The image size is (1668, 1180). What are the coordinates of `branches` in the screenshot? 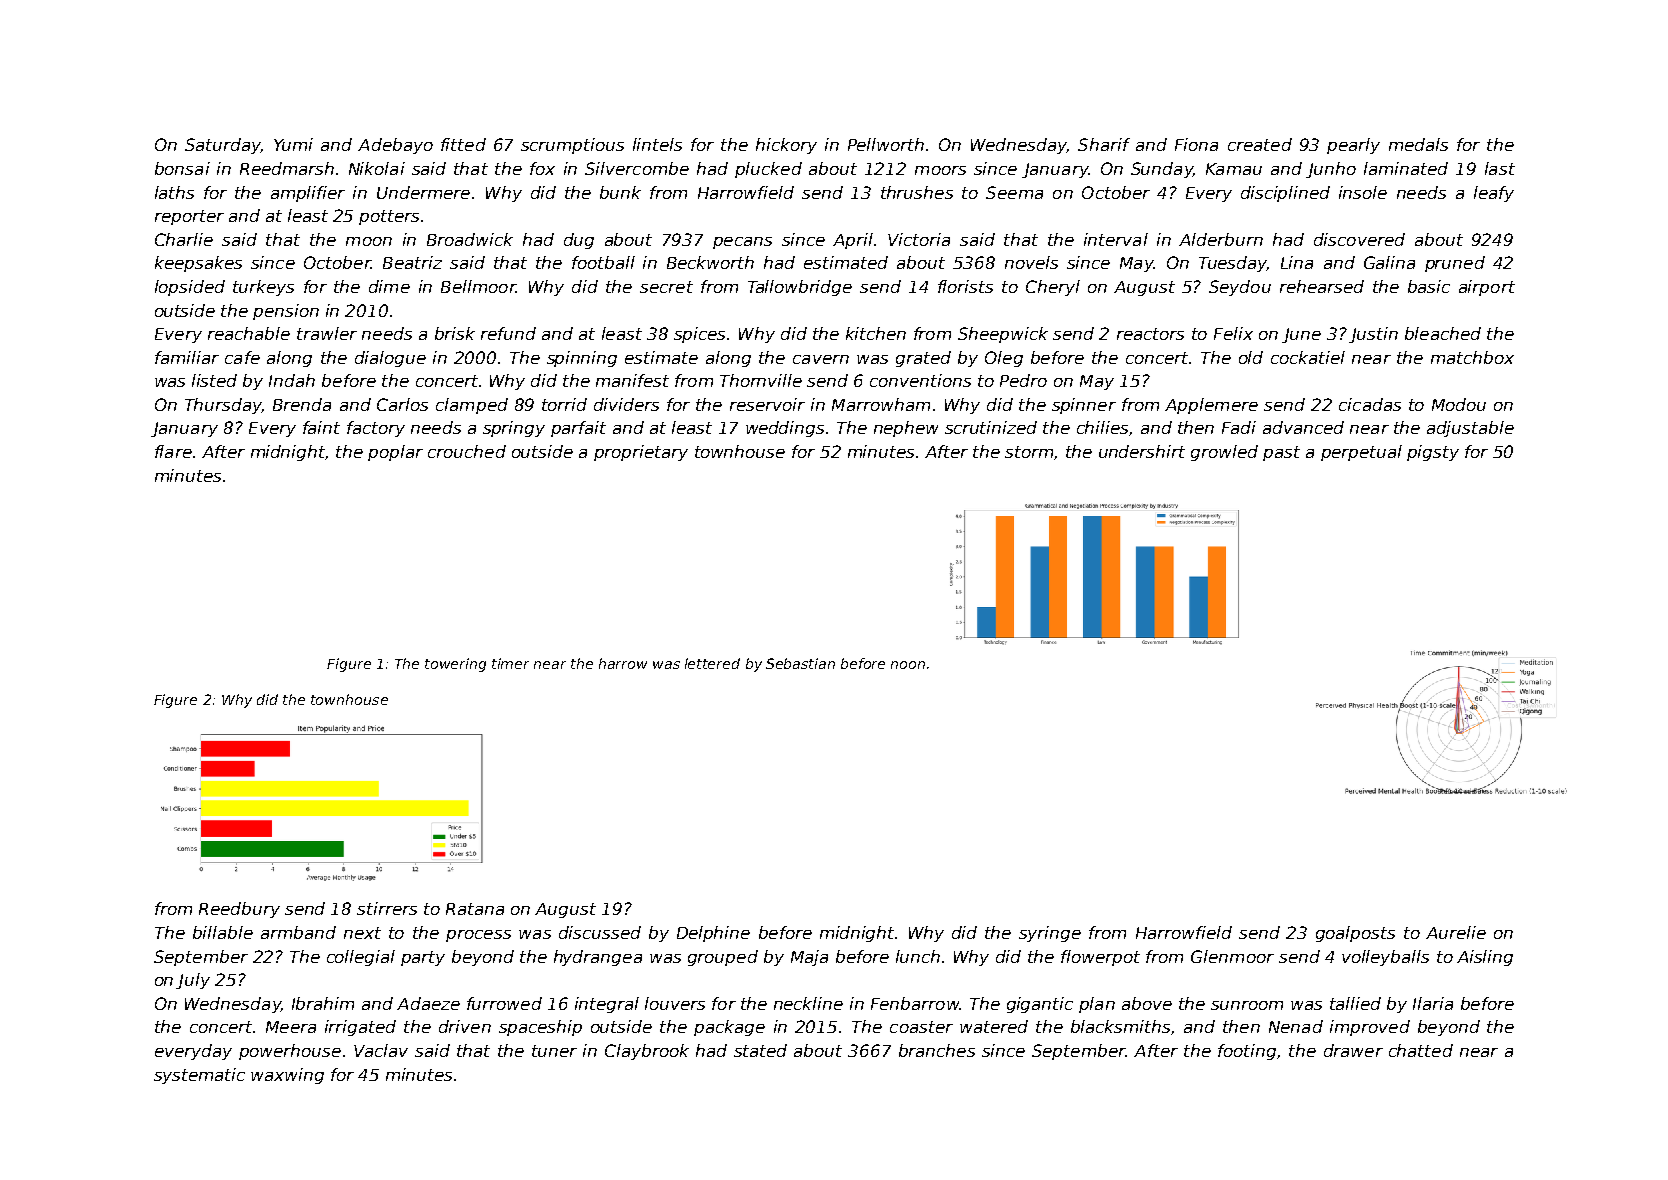 It's located at (937, 1050).
